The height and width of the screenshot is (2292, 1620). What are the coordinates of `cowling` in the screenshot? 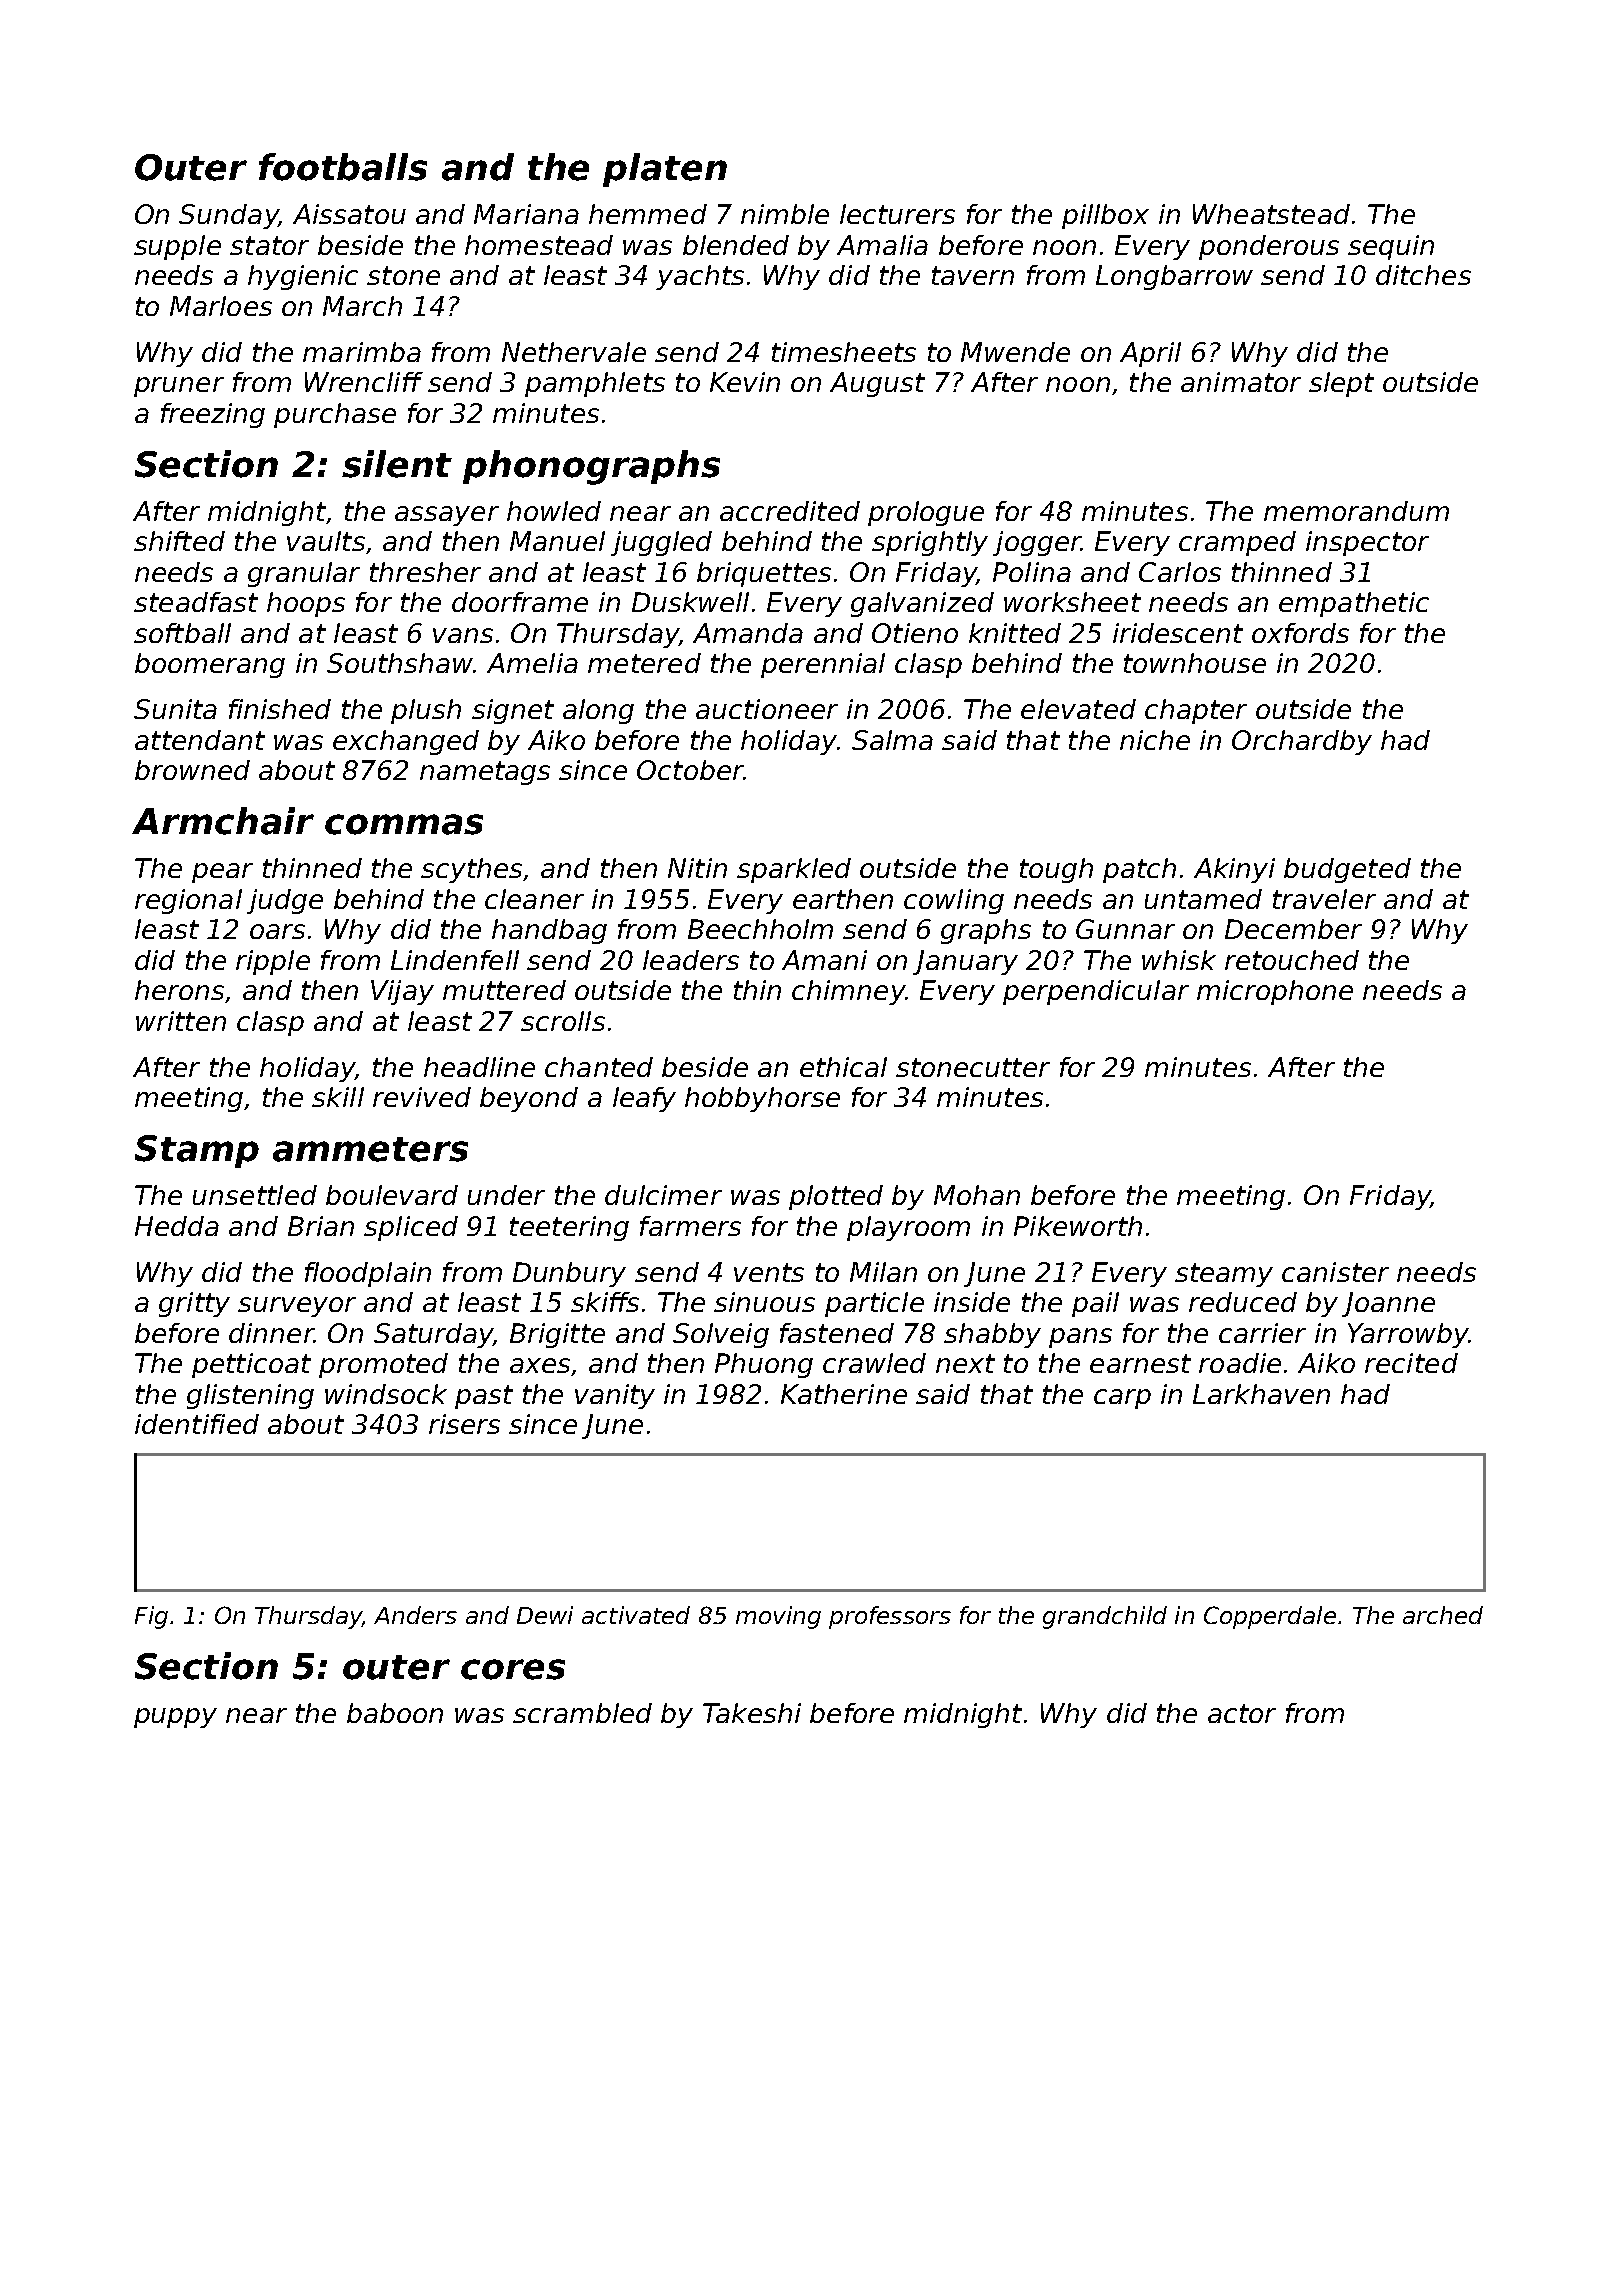 It's located at (954, 901).
